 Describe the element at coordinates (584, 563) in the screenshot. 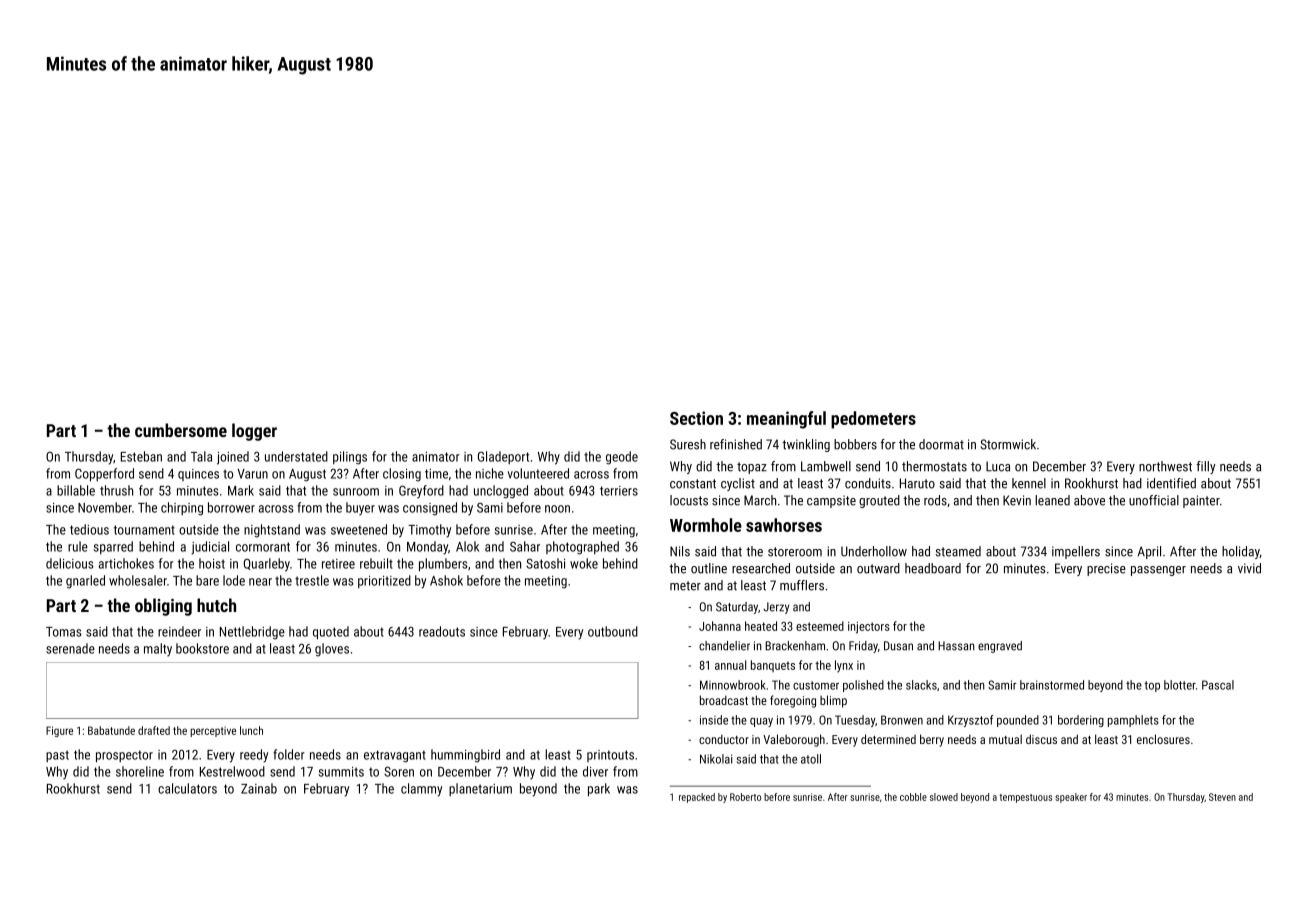

I see `woke` at that location.
